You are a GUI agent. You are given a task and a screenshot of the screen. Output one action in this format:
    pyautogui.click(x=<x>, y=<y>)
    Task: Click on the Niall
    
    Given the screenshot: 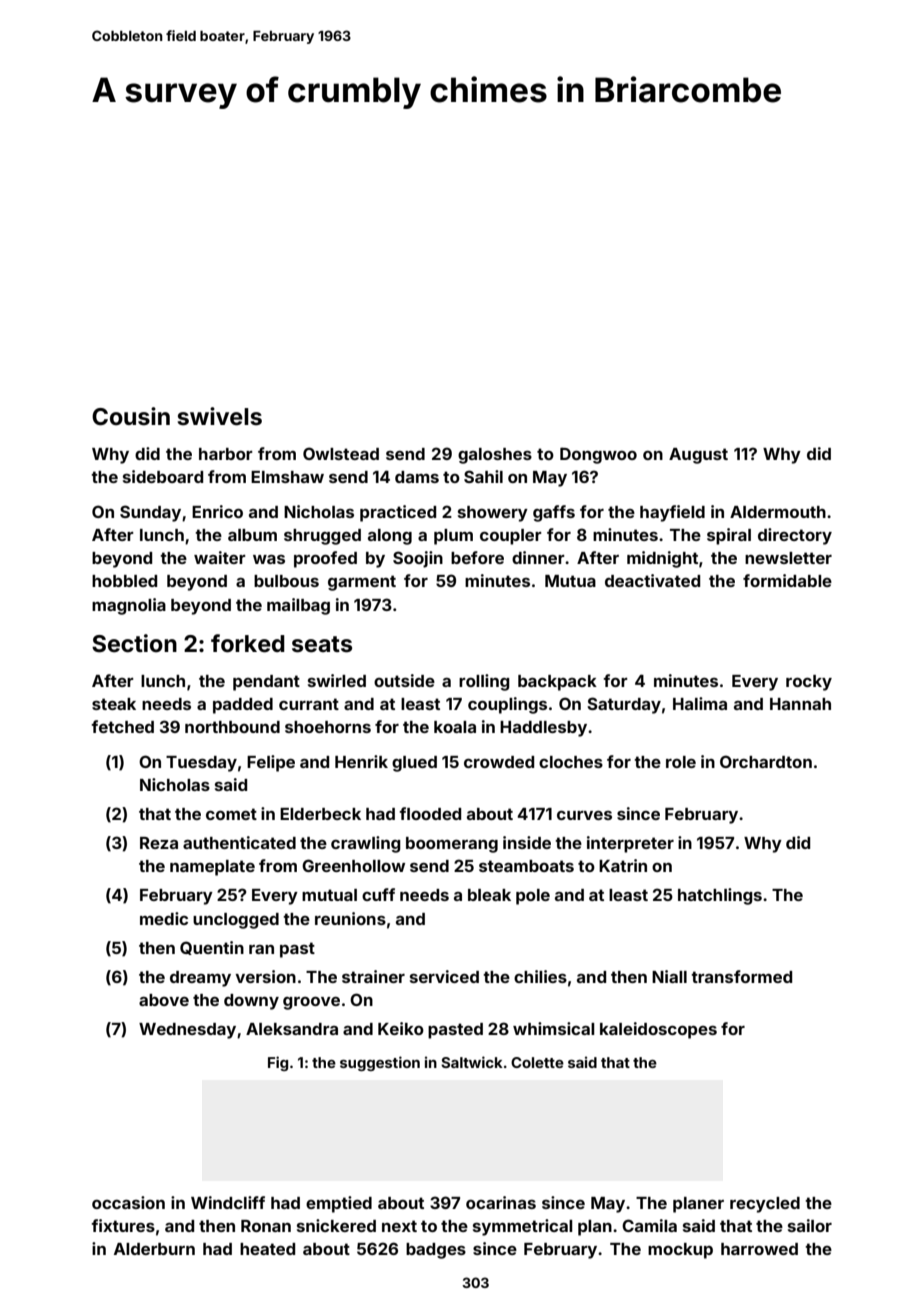 What is the action you would take?
    pyautogui.click(x=669, y=976)
